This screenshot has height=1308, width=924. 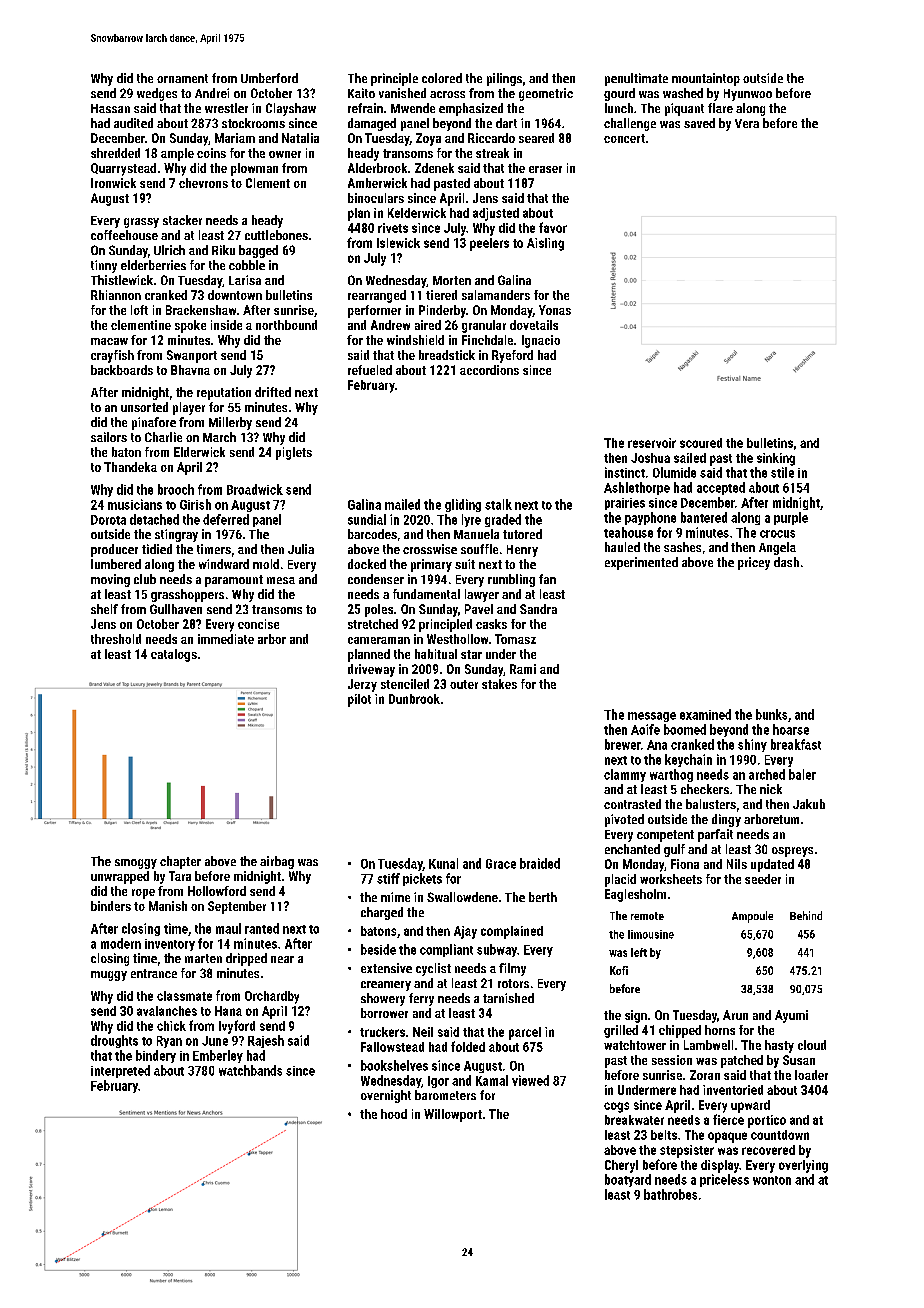 What do you see at coordinates (501, 864) in the screenshot?
I see `Grace` at bounding box center [501, 864].
